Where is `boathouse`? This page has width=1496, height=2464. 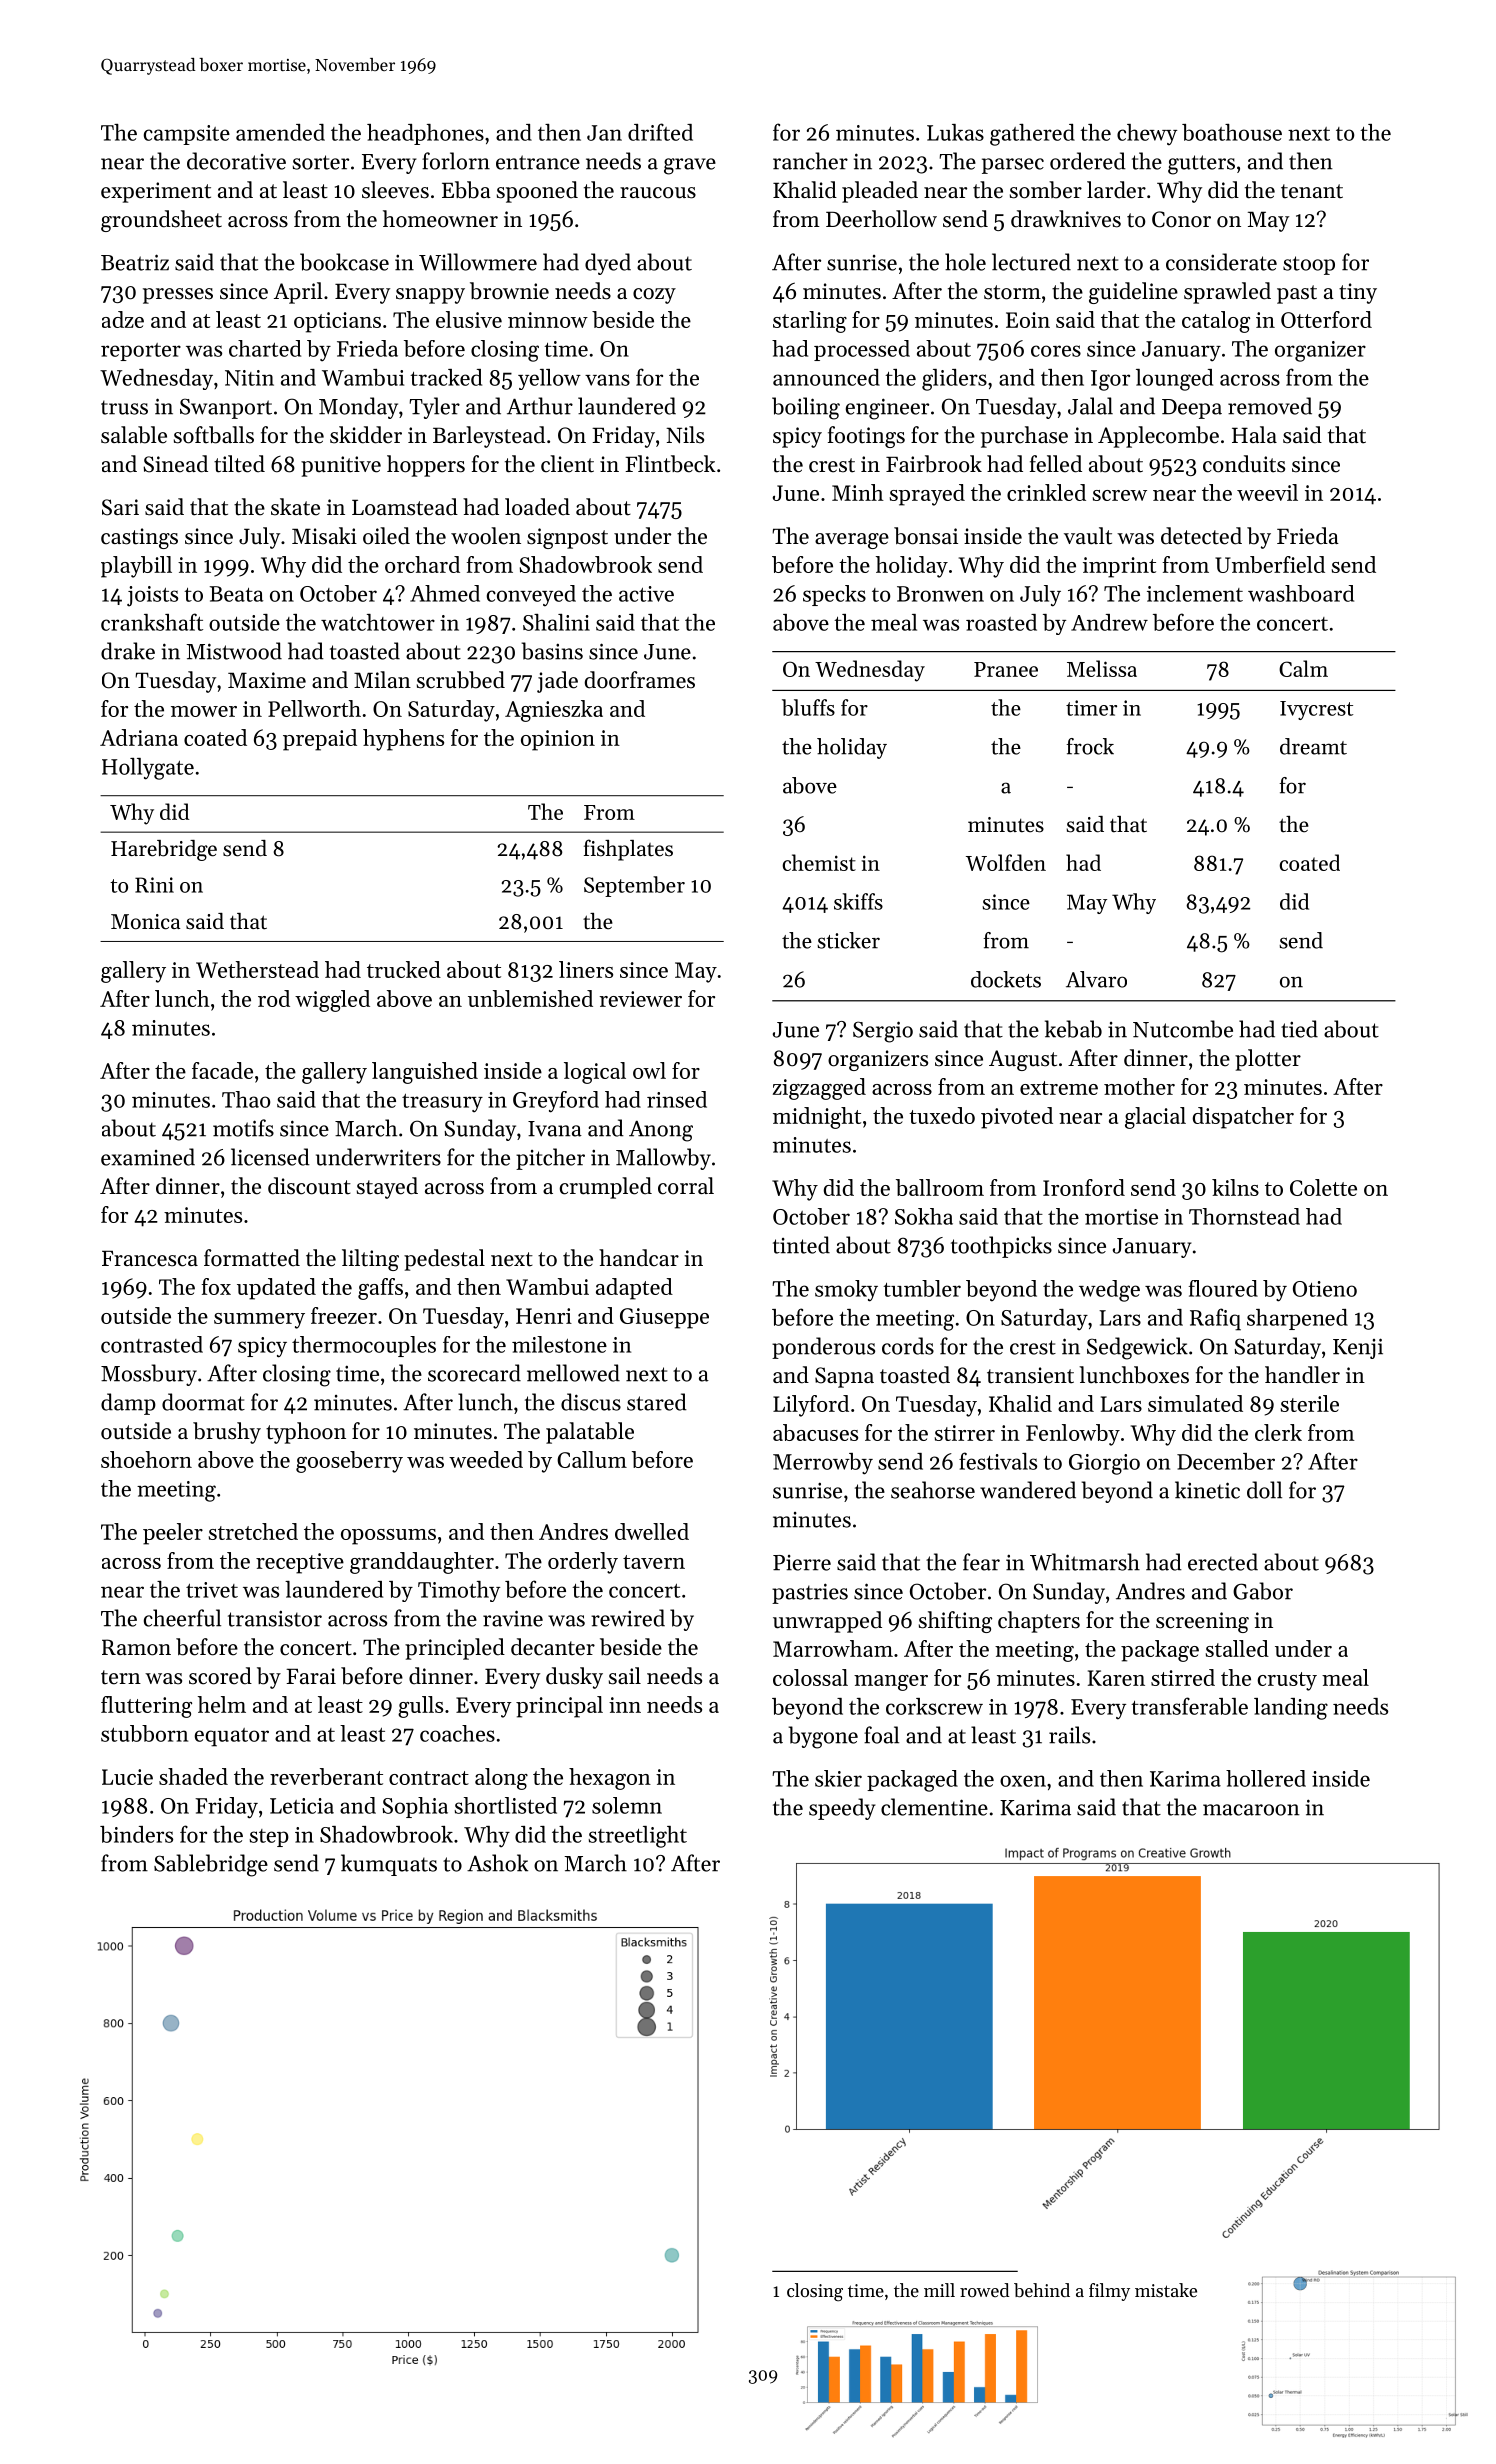 boathouse is located at coordinates (1232, 132).
